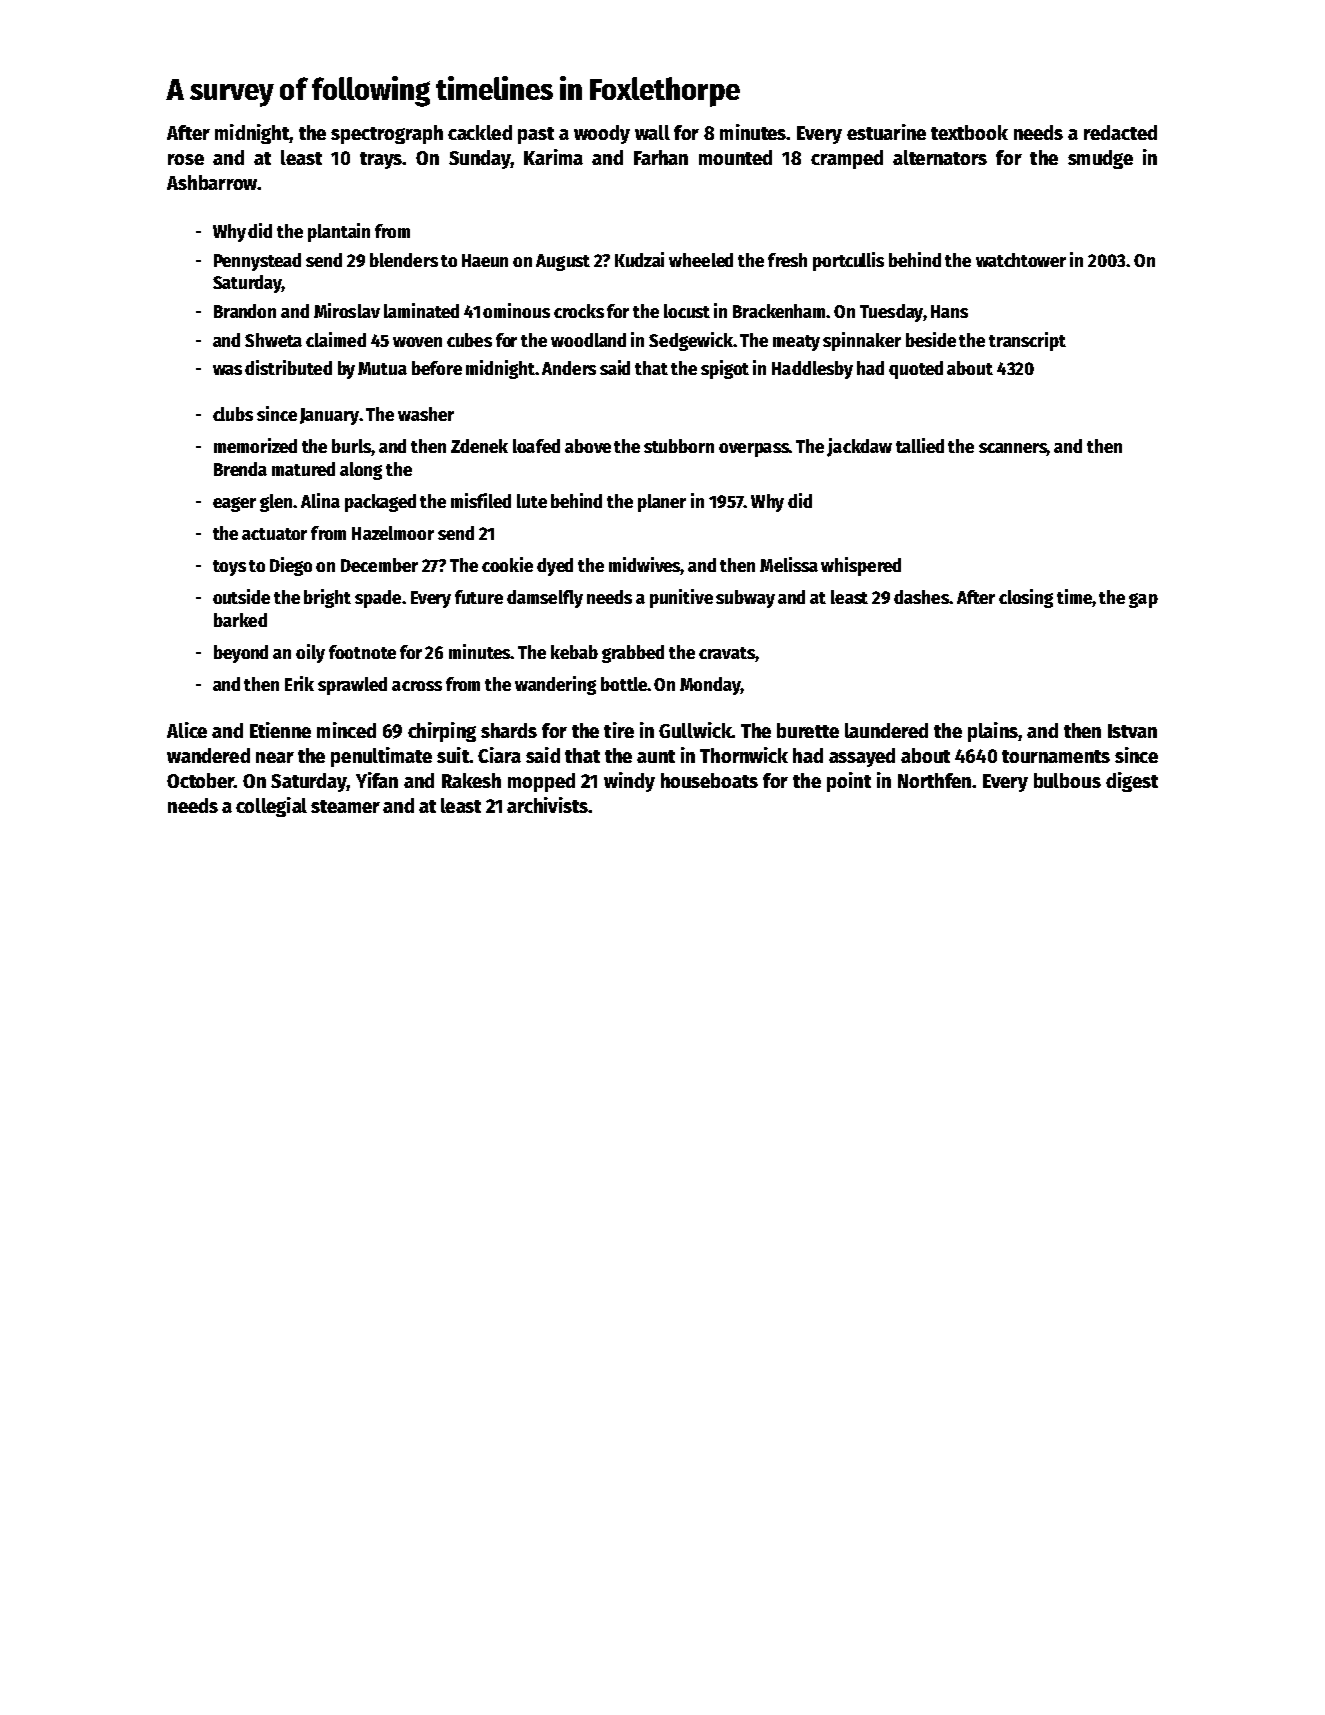  Describe the element at coordinates (754, 450) in the screenshot. I see `overpass` at that location.
